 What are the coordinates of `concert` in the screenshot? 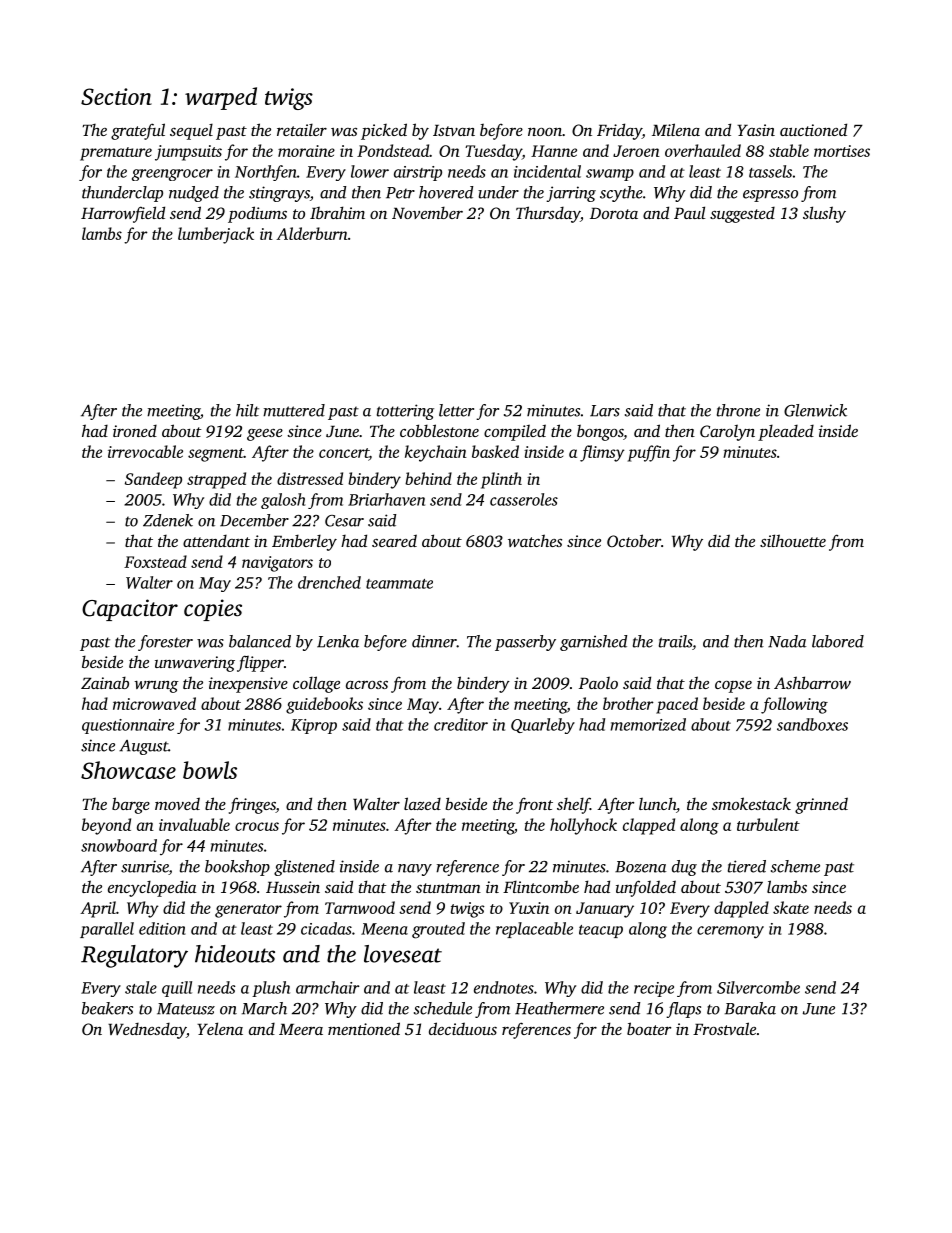 It's located at (344, 453).
